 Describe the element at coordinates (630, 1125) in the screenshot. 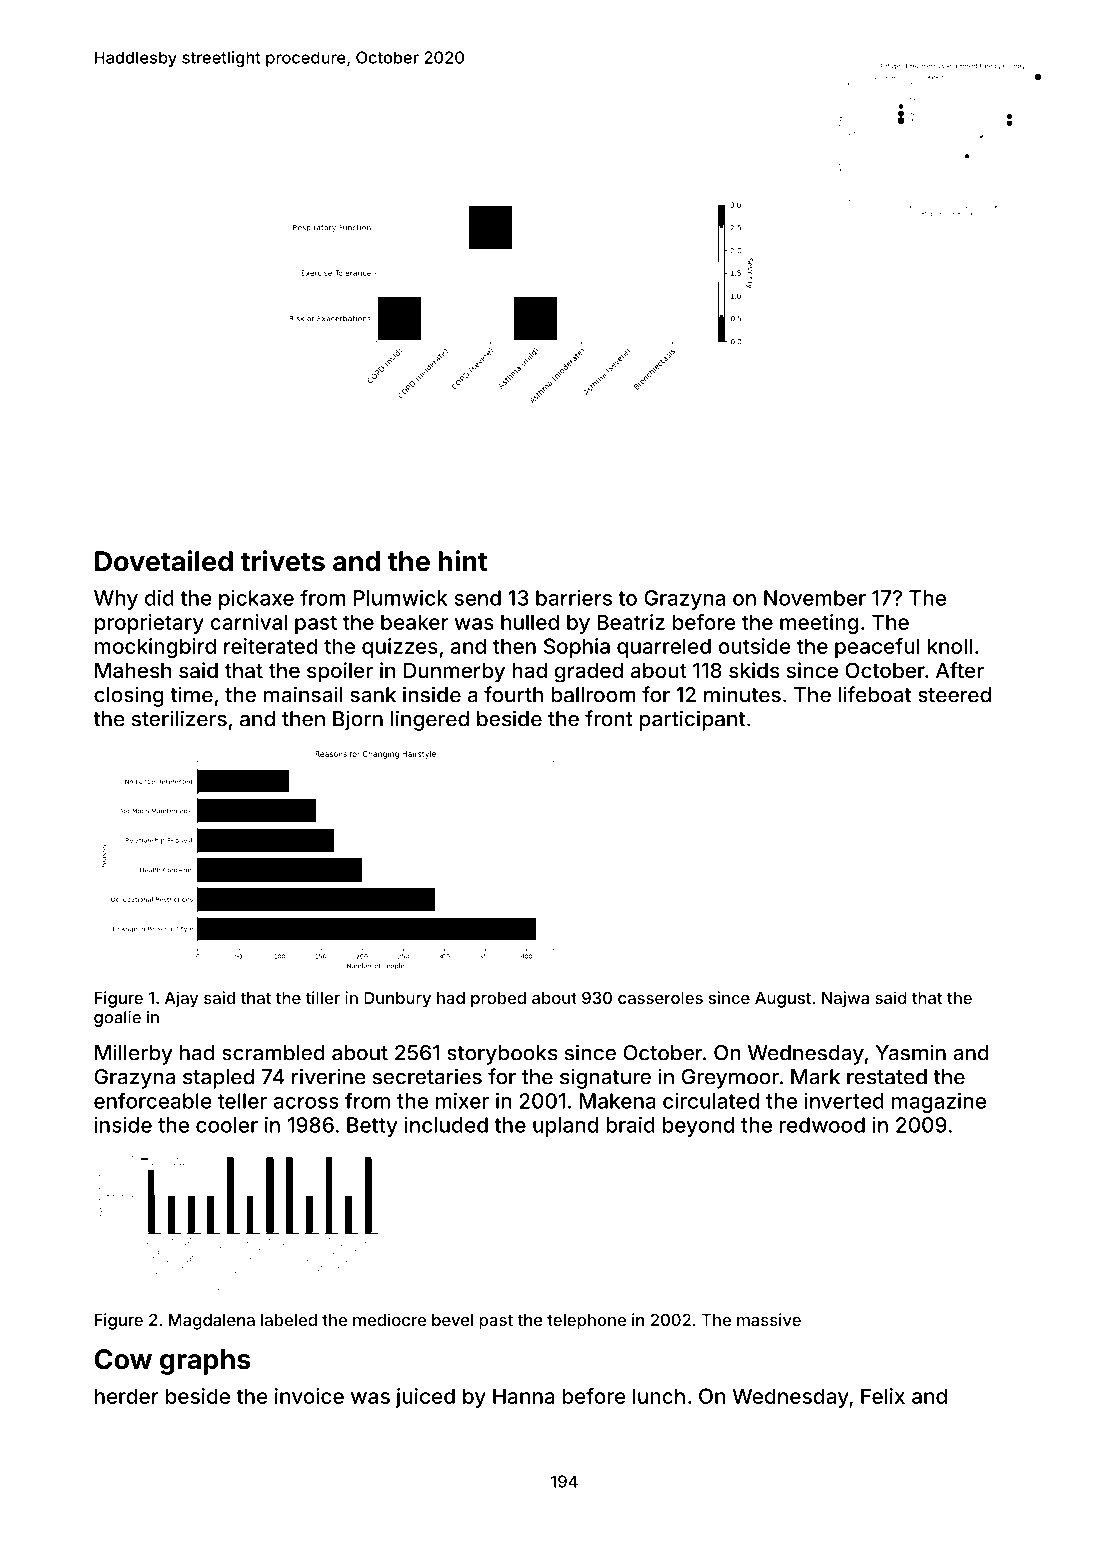

I see `braid` at that location.
